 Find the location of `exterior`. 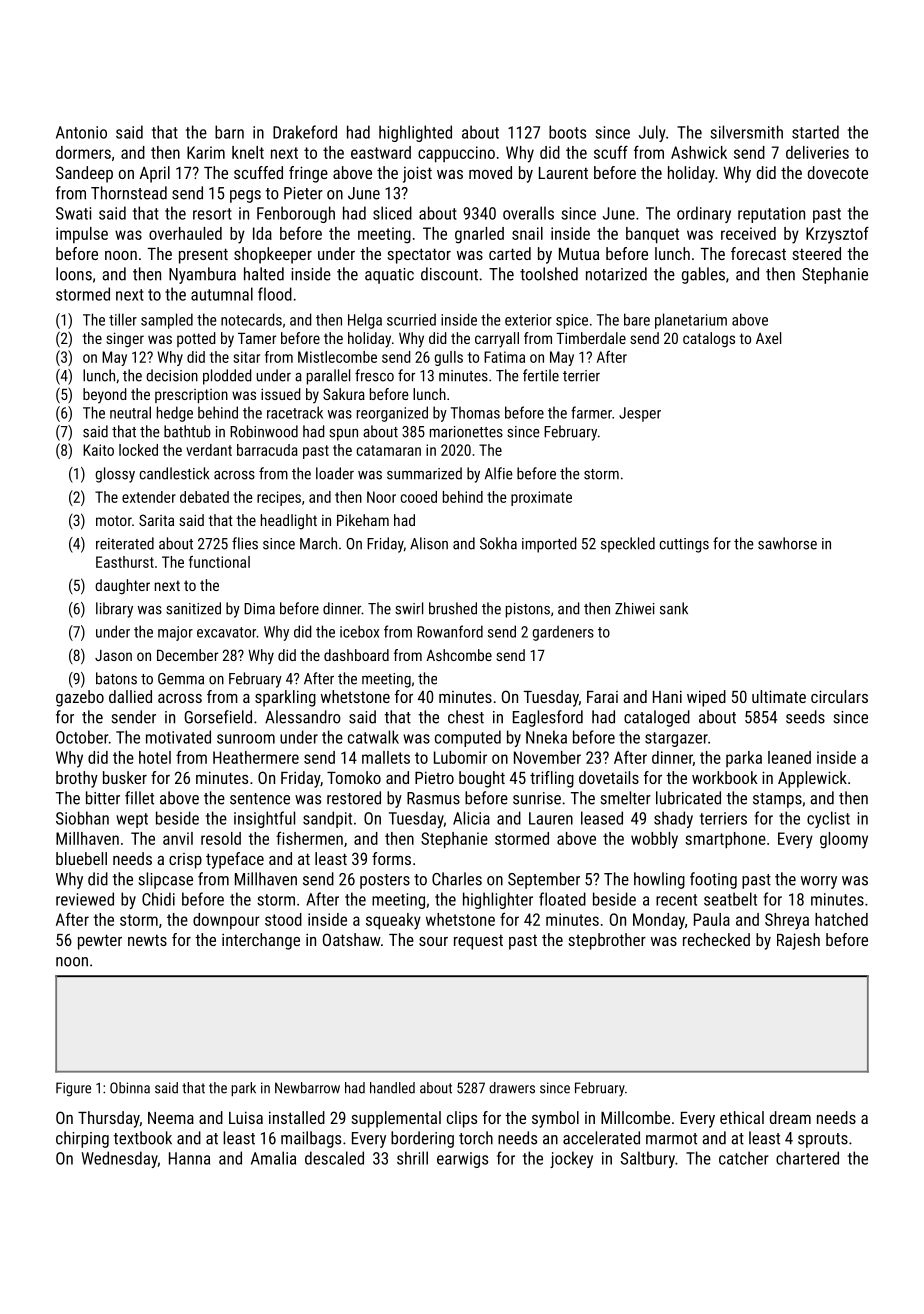

exterior is located at coordinates (528, 320).
